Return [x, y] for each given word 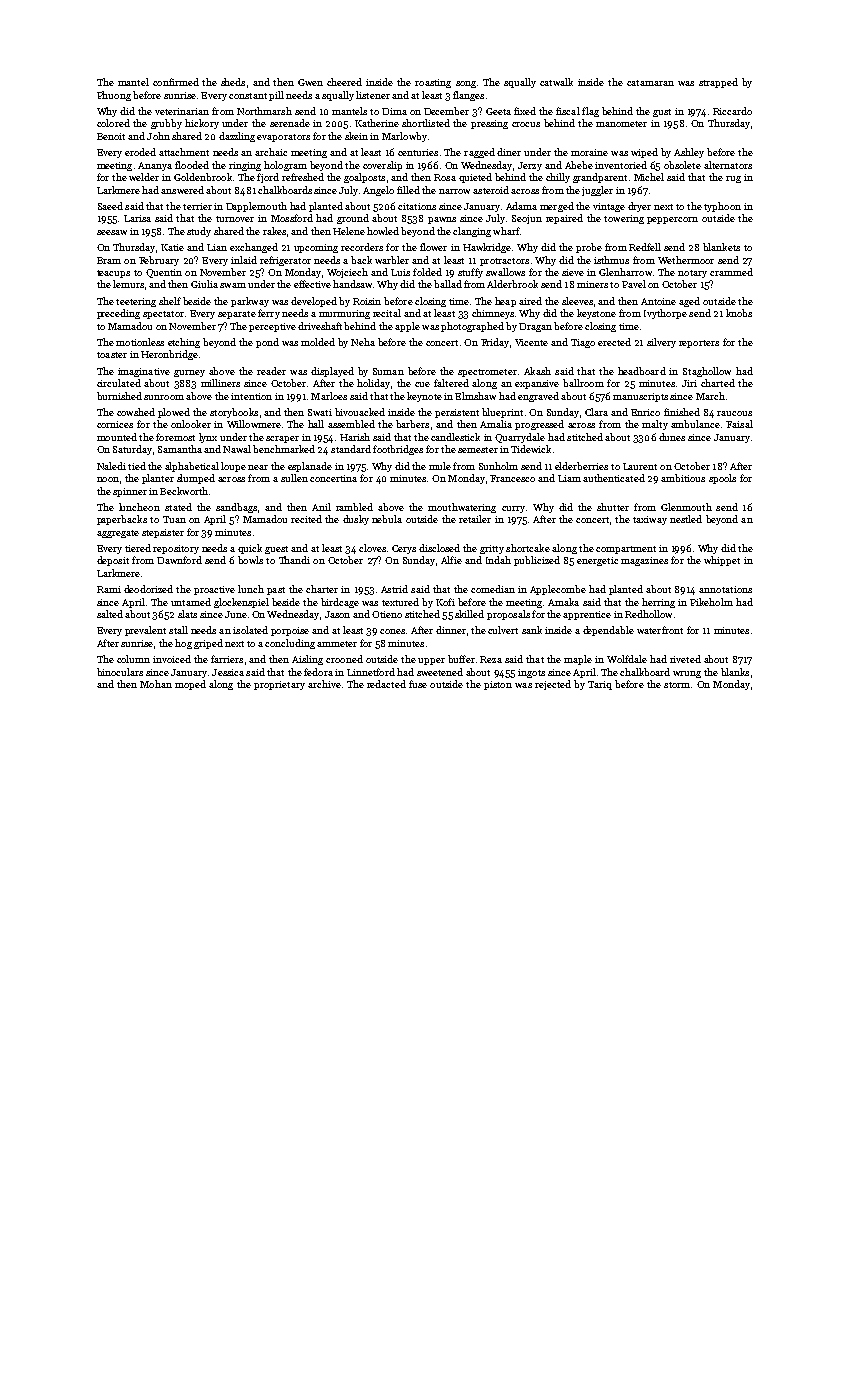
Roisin [367, 301]
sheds [233, 82]
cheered [344, 82]
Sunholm [498, 466]
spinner [130, 492]
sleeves [577, 301]
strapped [718, 83]
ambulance [695, 424]
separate [237, 315]
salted [110, 614]
